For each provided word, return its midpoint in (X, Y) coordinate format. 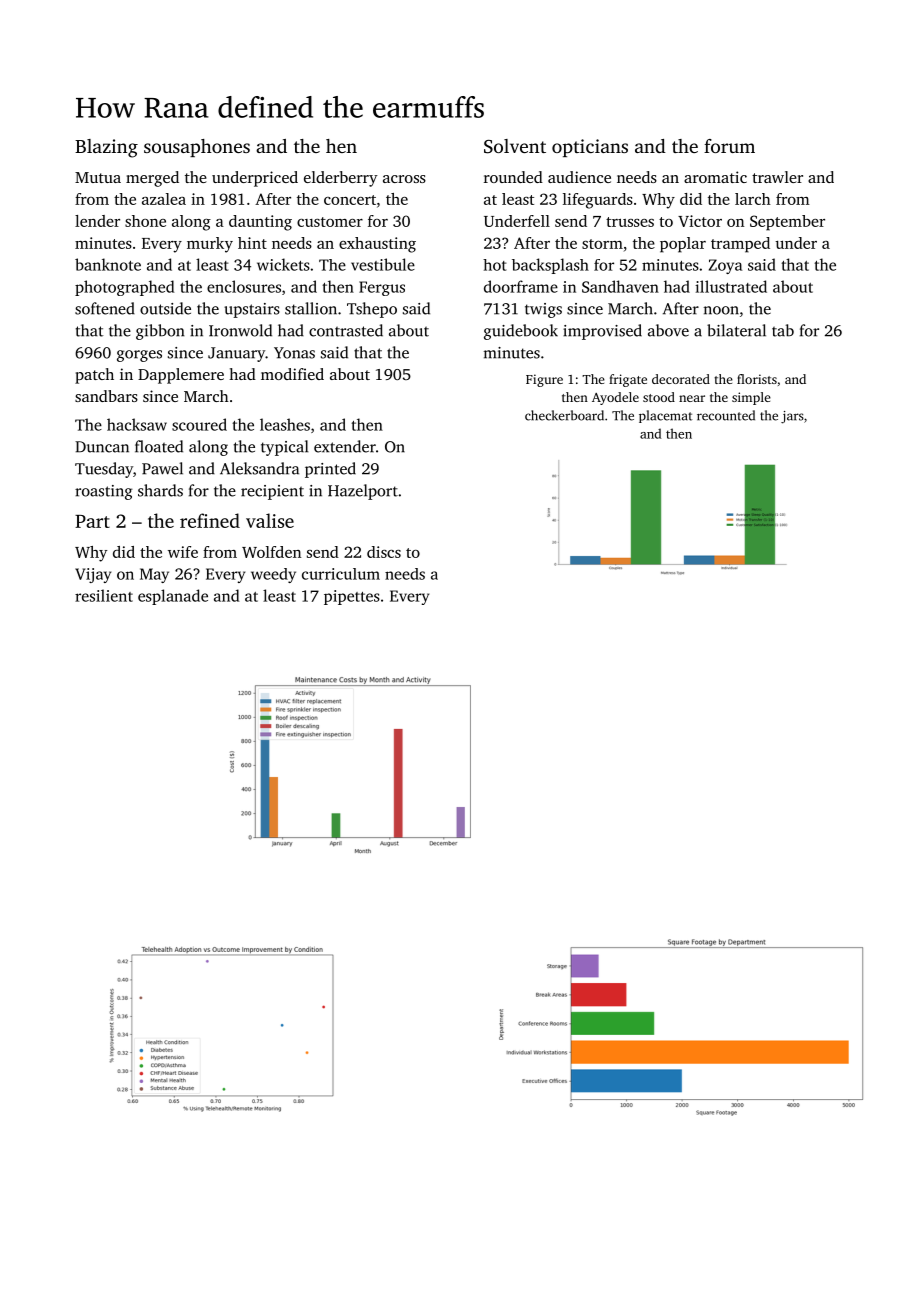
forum (729, 146)
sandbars (106, 396)
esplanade (173, 597)
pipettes (352, 597)
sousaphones (197, 148)
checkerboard (564, 415)
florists (757, 379)
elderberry (341, 179)
